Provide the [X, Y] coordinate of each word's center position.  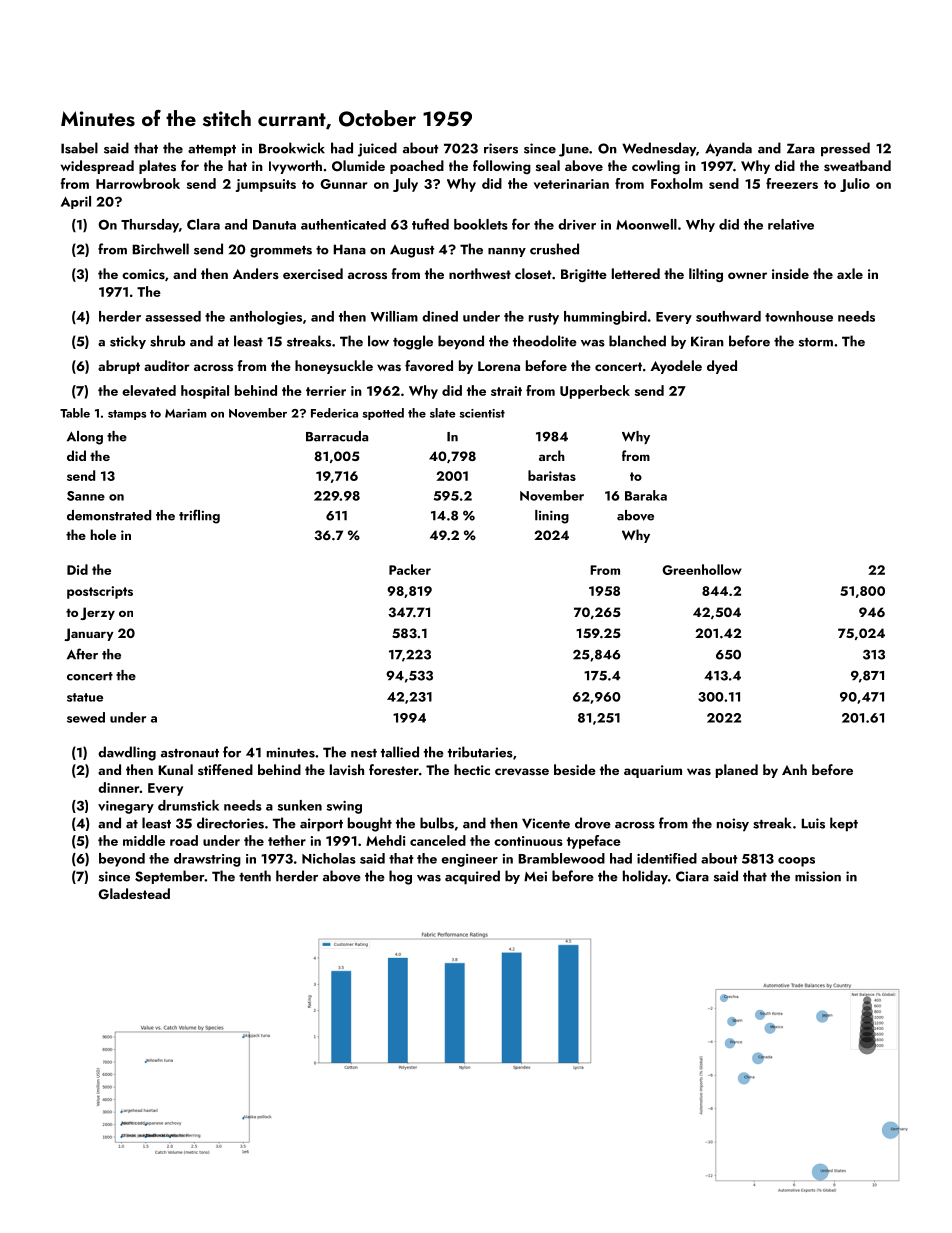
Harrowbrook [138, 183]
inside [790, 274]
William [394, 316]
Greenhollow [702, 569]
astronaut [190, 753]
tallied [400, 752]
